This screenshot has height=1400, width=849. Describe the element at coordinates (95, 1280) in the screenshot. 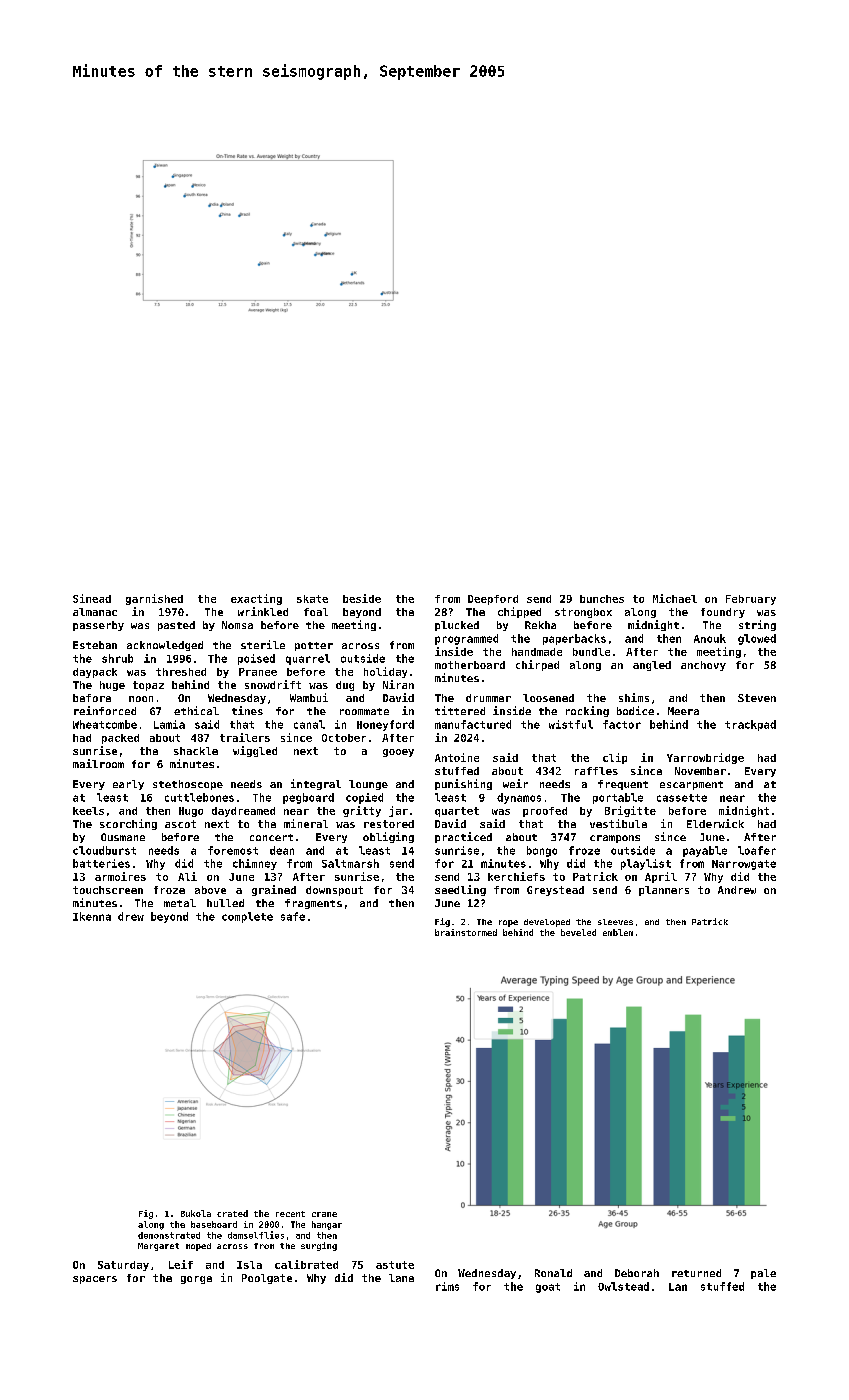

I see `spacers` at that location.
